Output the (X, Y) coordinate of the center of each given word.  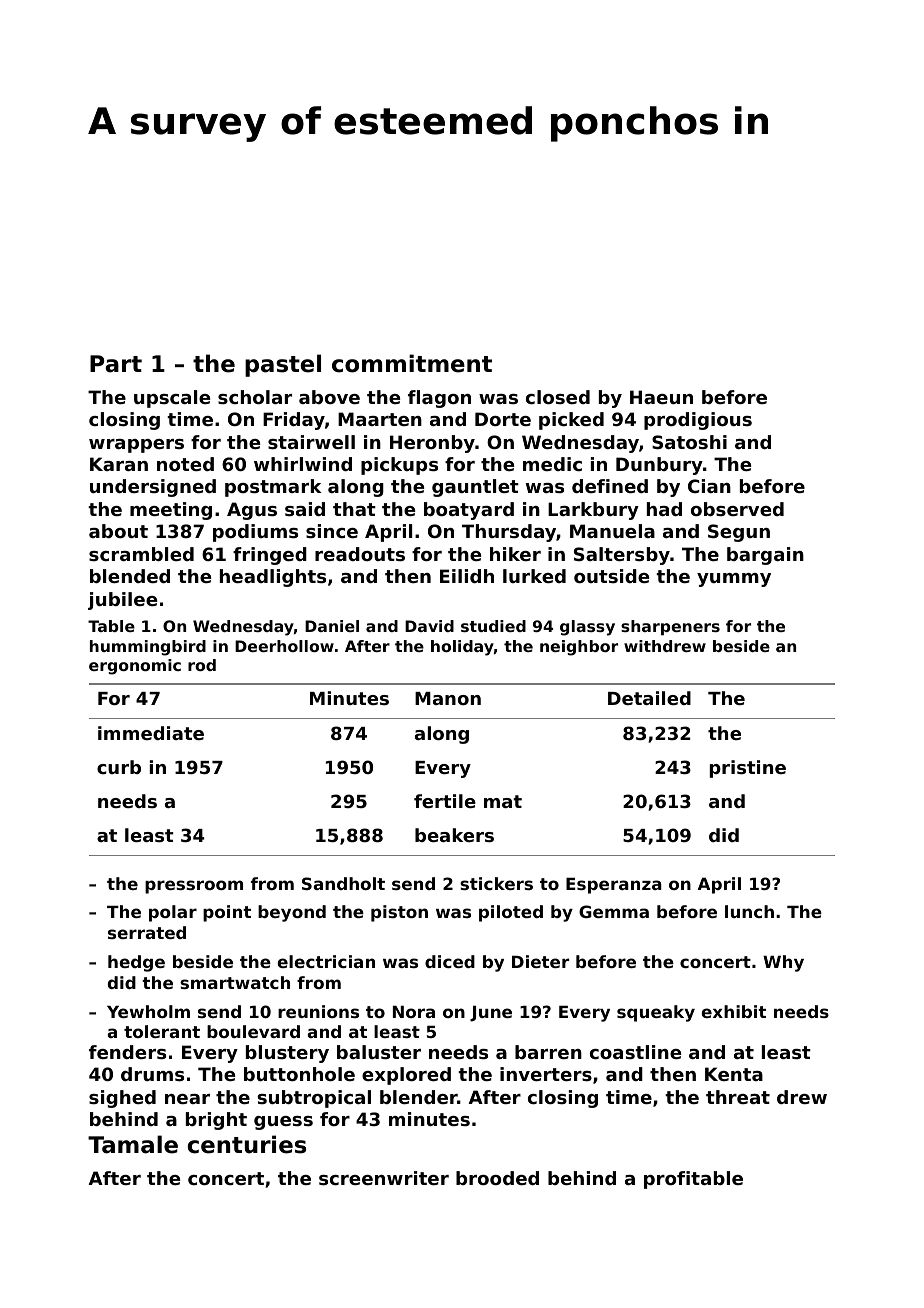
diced (450, 961)
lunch (749, 911)
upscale (172, 399)
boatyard (469, 511)
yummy (734, 580)
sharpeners (670, 628)
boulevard (253, 1031)
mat (503, 801)
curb (119, 767)
